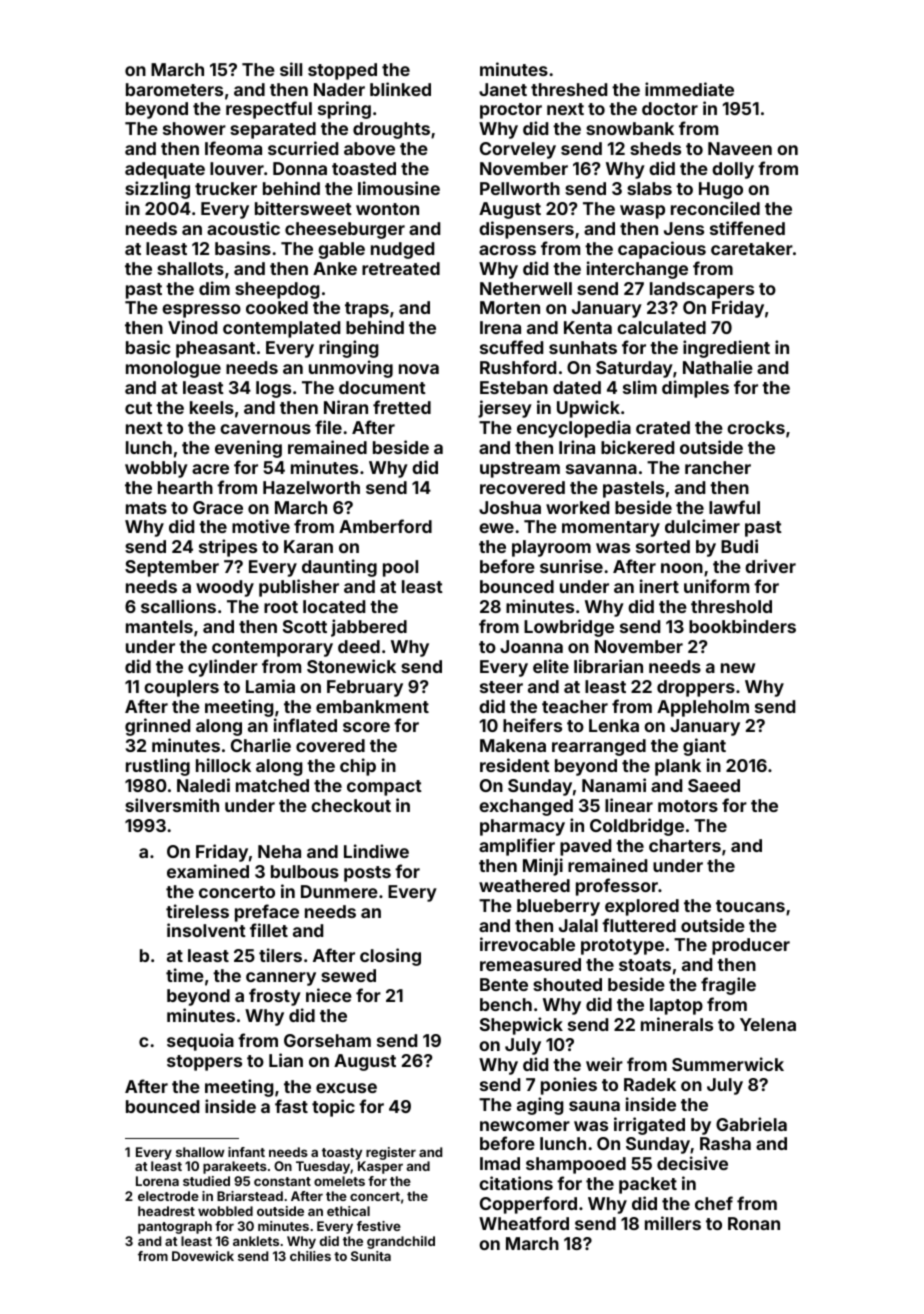  I want to click on shallots, so click(190, 268).
